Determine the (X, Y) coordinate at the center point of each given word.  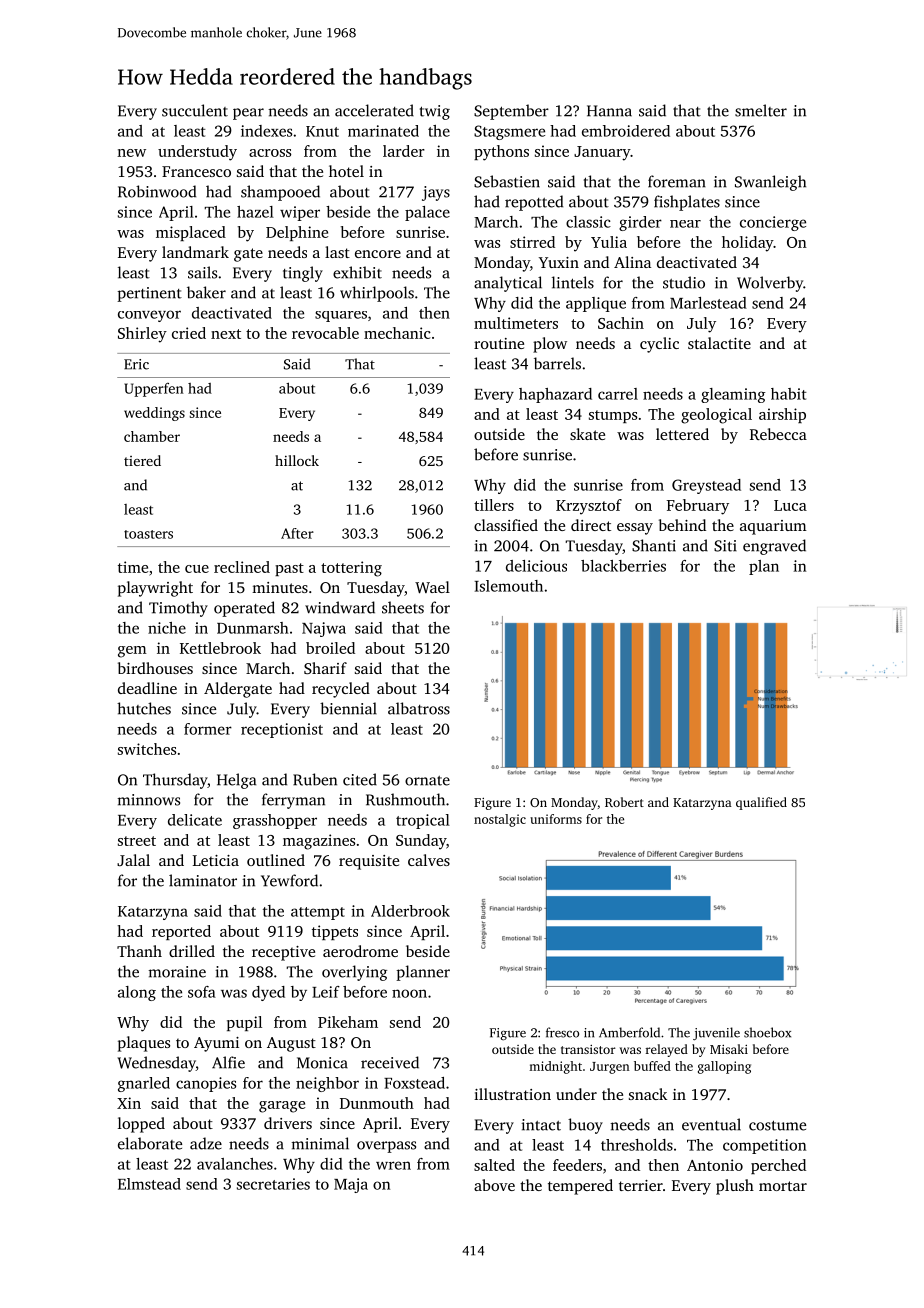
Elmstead (149, 1184)
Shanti (654, 545)
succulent (195, 110)
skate (587, 434)
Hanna (609, 111)
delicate (195, 820)
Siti (725, 546)
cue (197, 569)
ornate (427, 781)
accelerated (374, 110)
